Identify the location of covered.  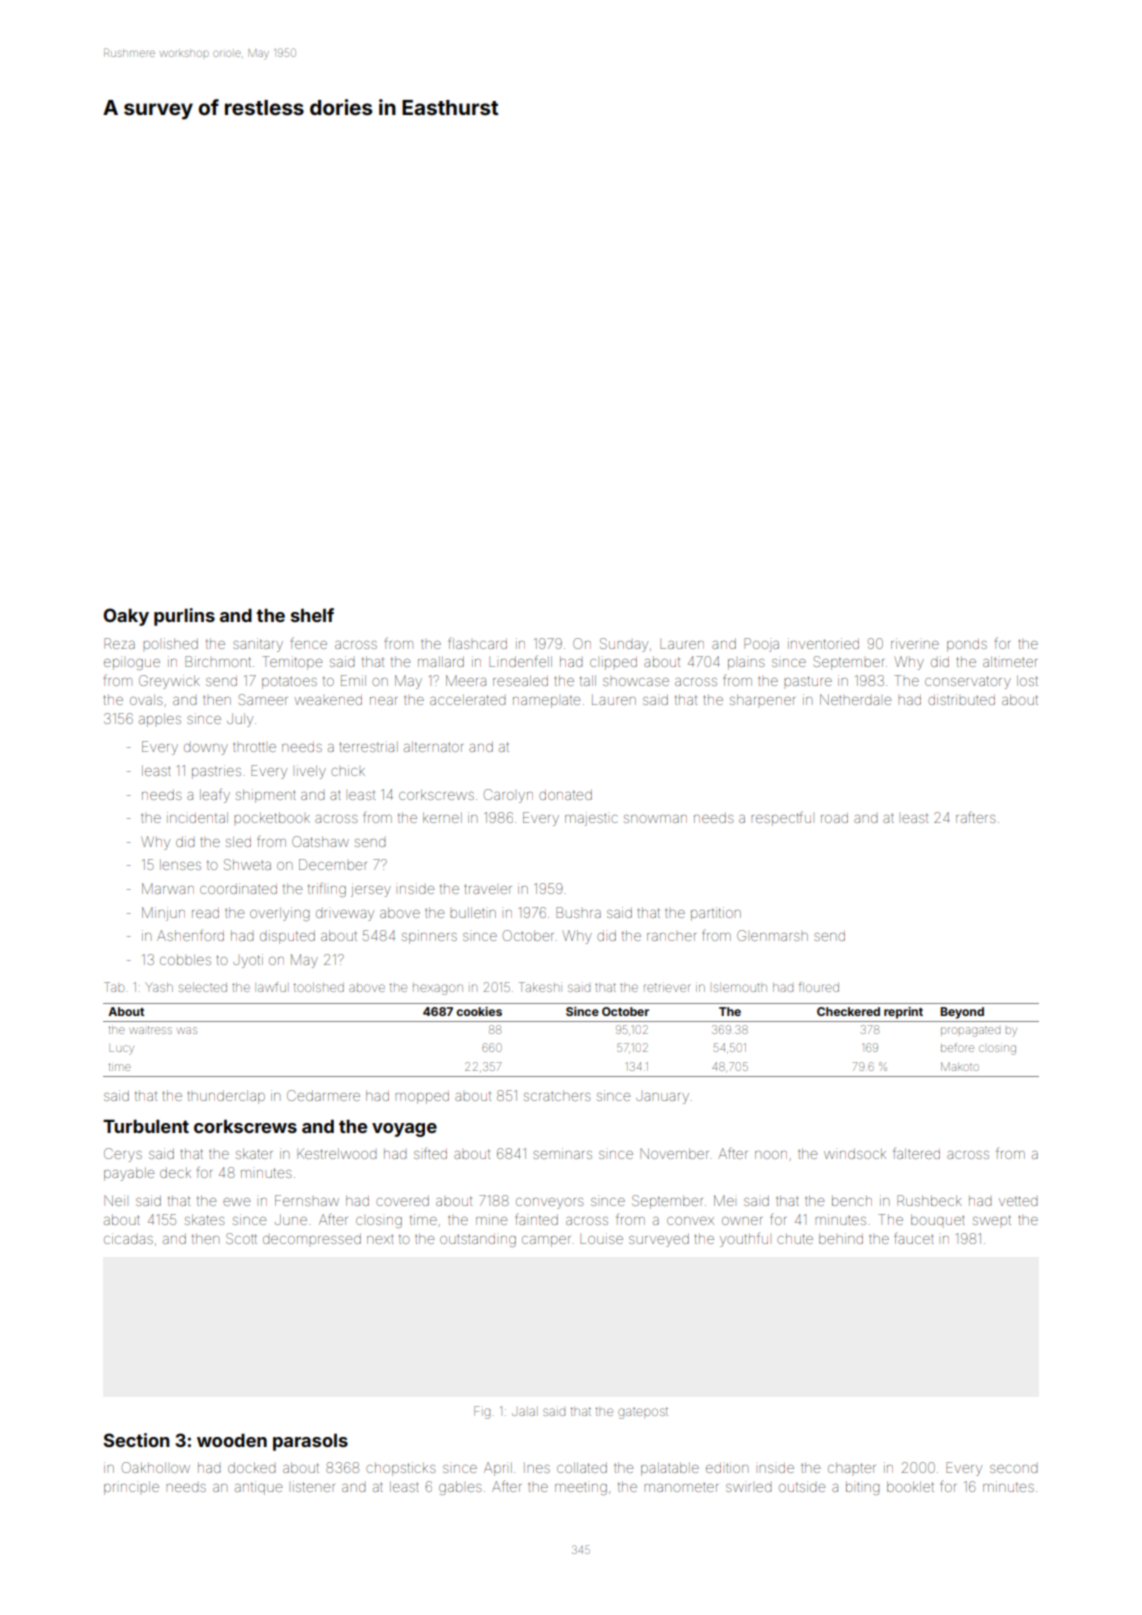
(402, 1200).
